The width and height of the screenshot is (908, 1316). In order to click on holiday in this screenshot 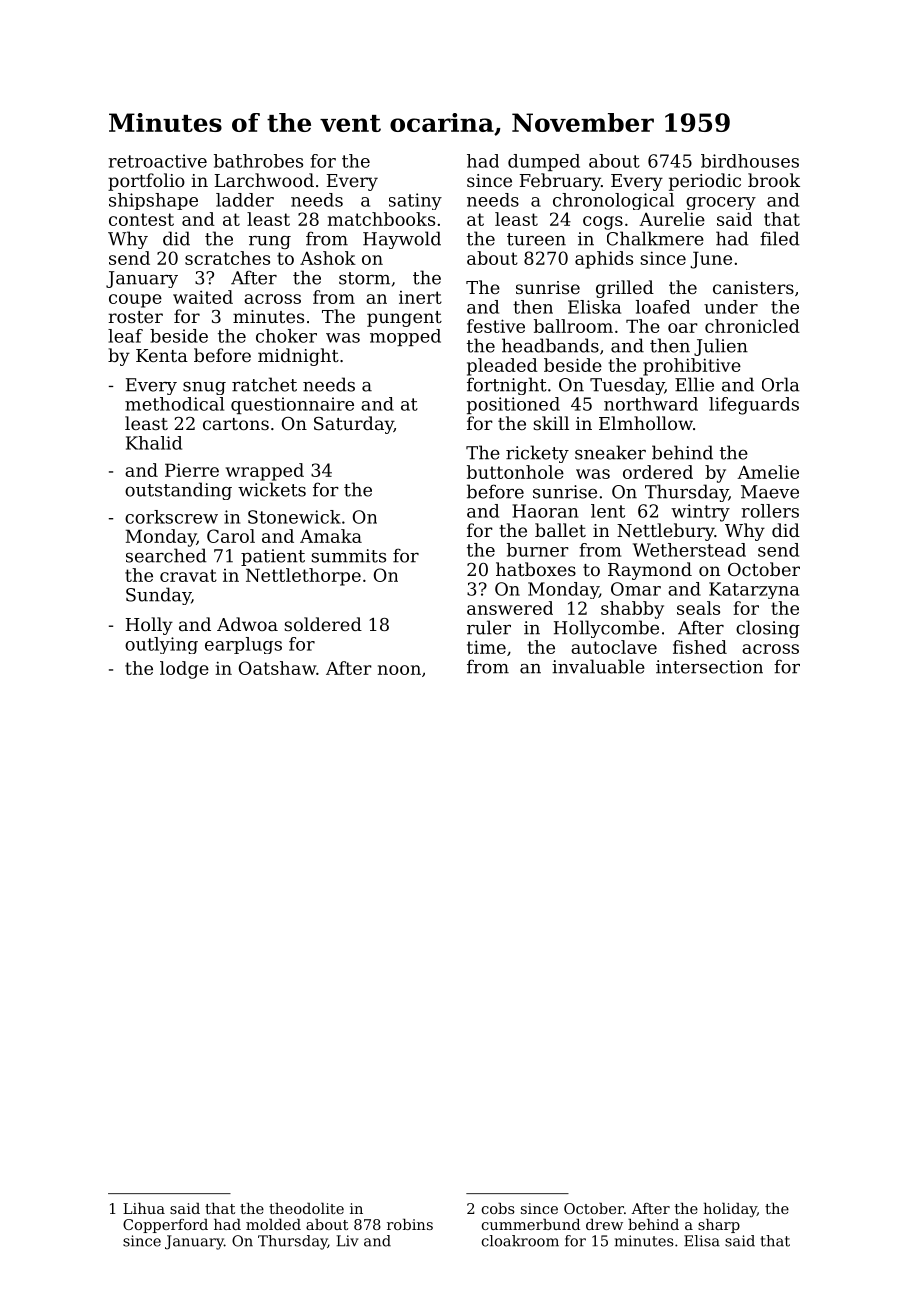, I will do `click(730, 1209)`.
